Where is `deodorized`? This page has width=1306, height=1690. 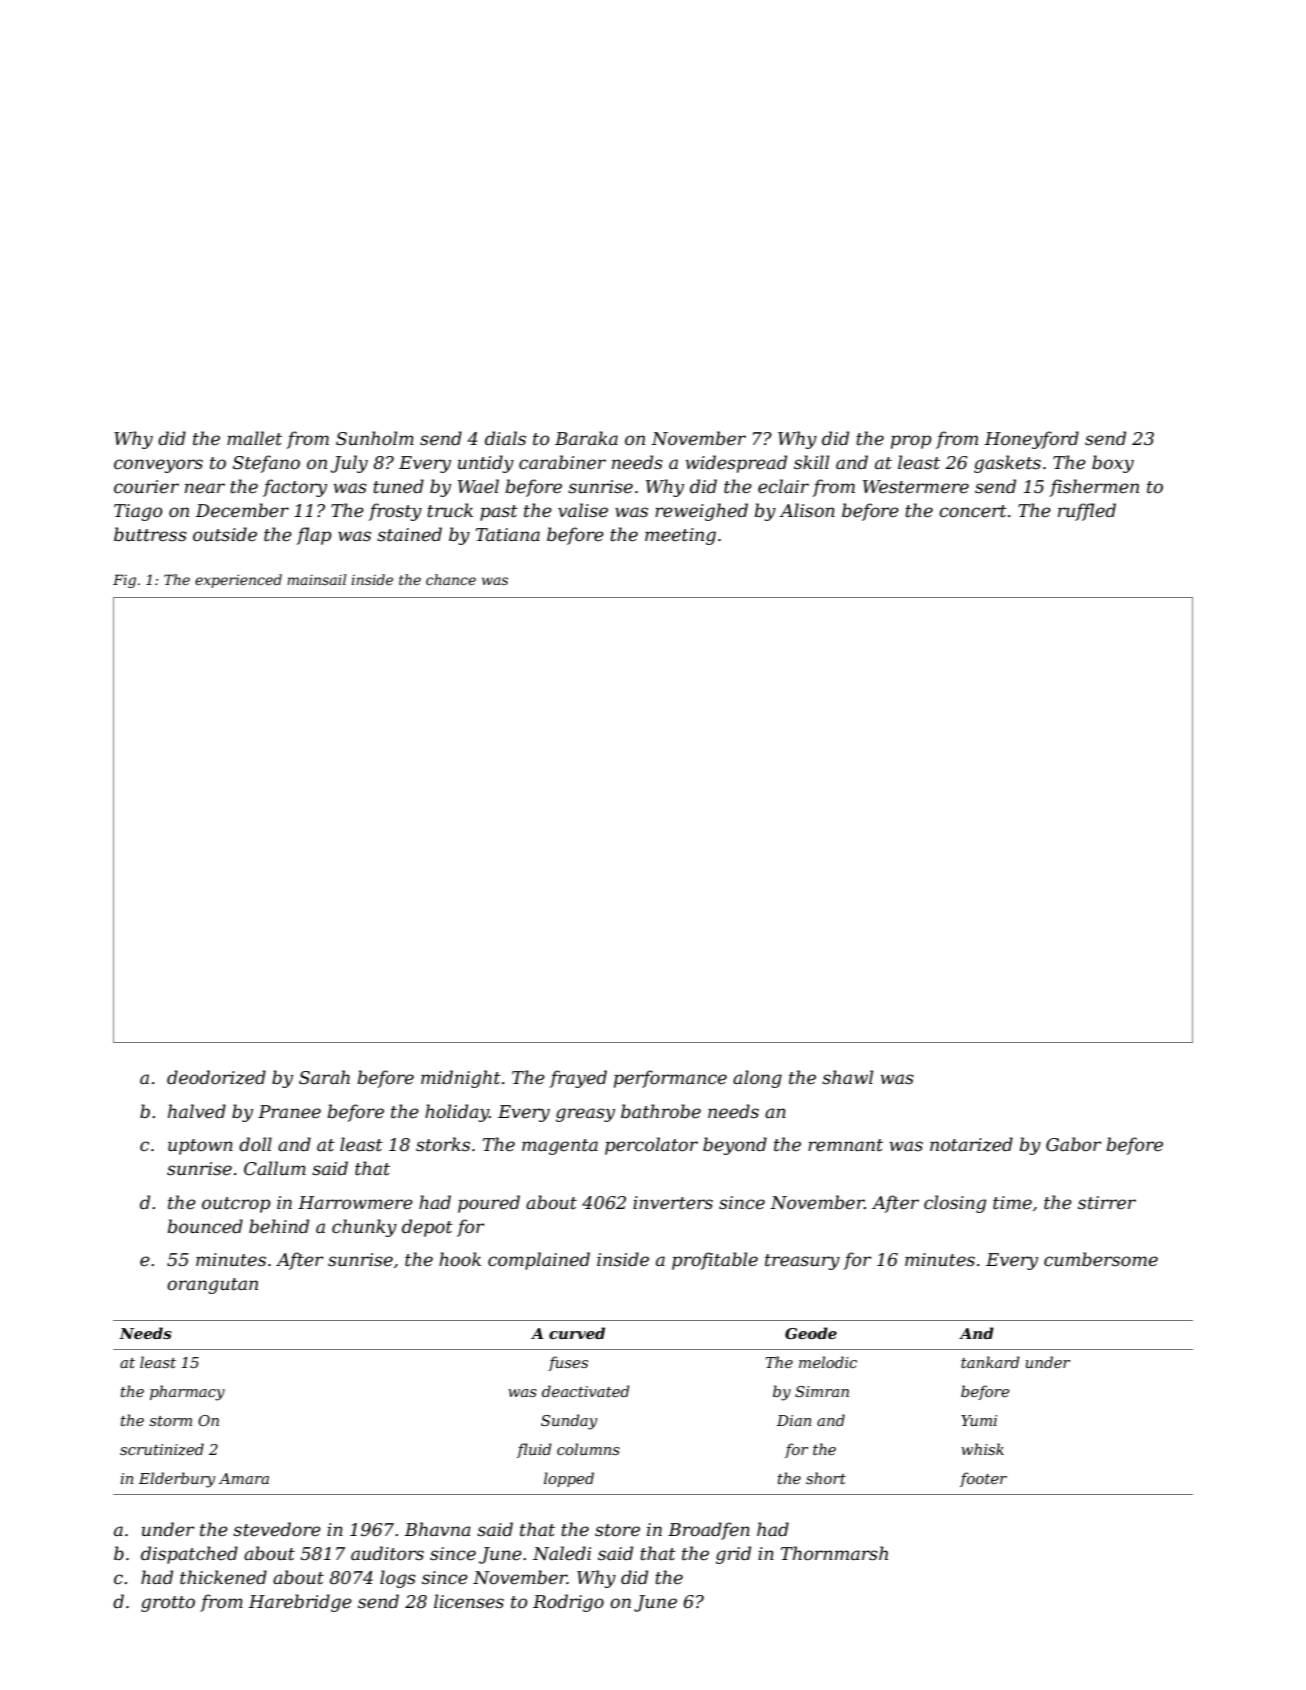
deodorized is located at coordinates (216, 1077).
